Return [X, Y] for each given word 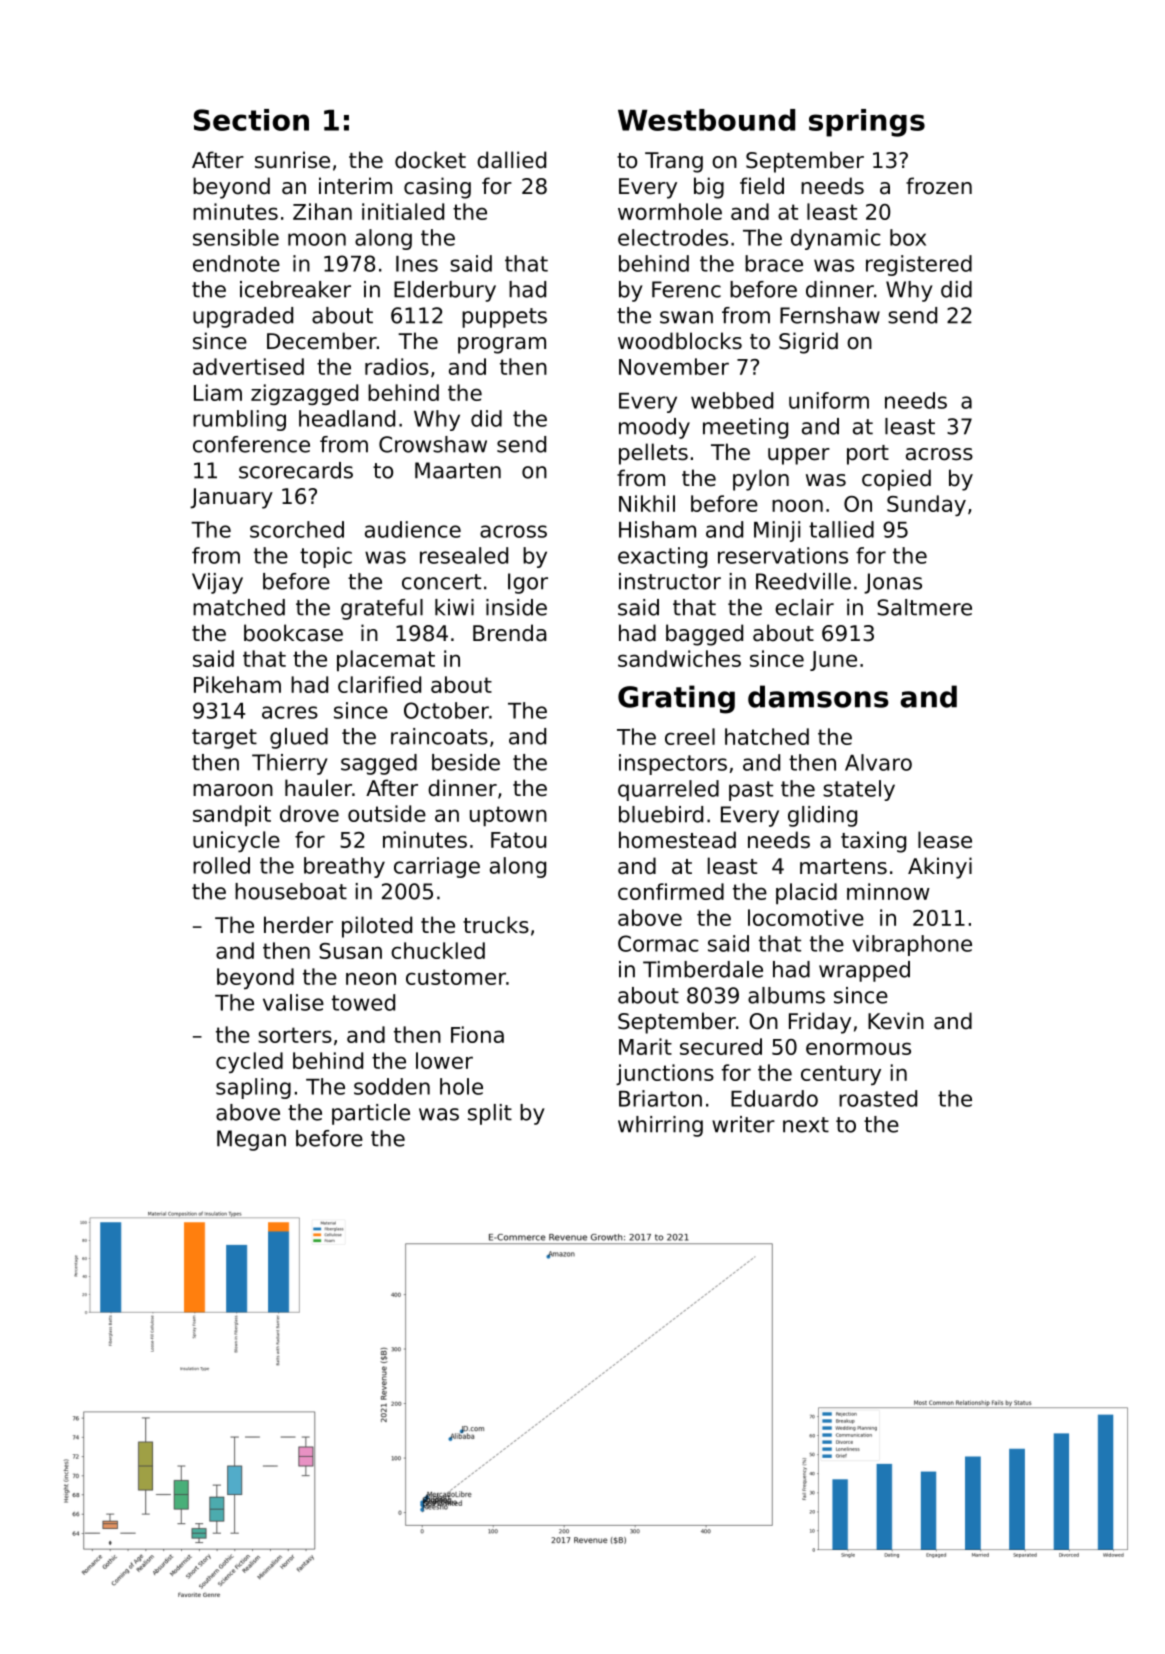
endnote [236, 263]
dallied [511, 160]
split [490, 1114]
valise [293, 1002]
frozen [939, 186]
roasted [878, 1098]
